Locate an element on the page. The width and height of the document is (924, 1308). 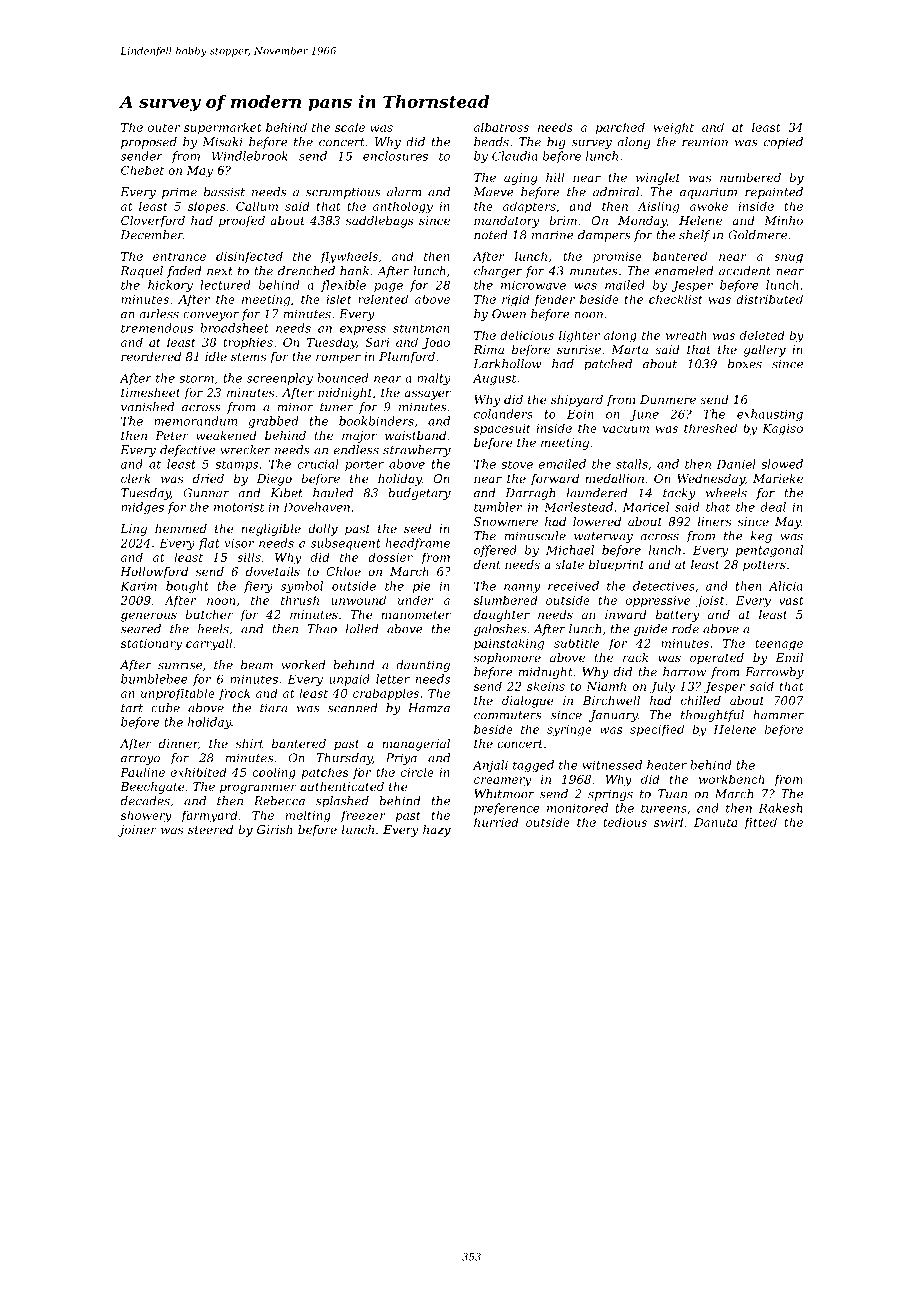
Dunmere is located at coordinates (668, 399).
